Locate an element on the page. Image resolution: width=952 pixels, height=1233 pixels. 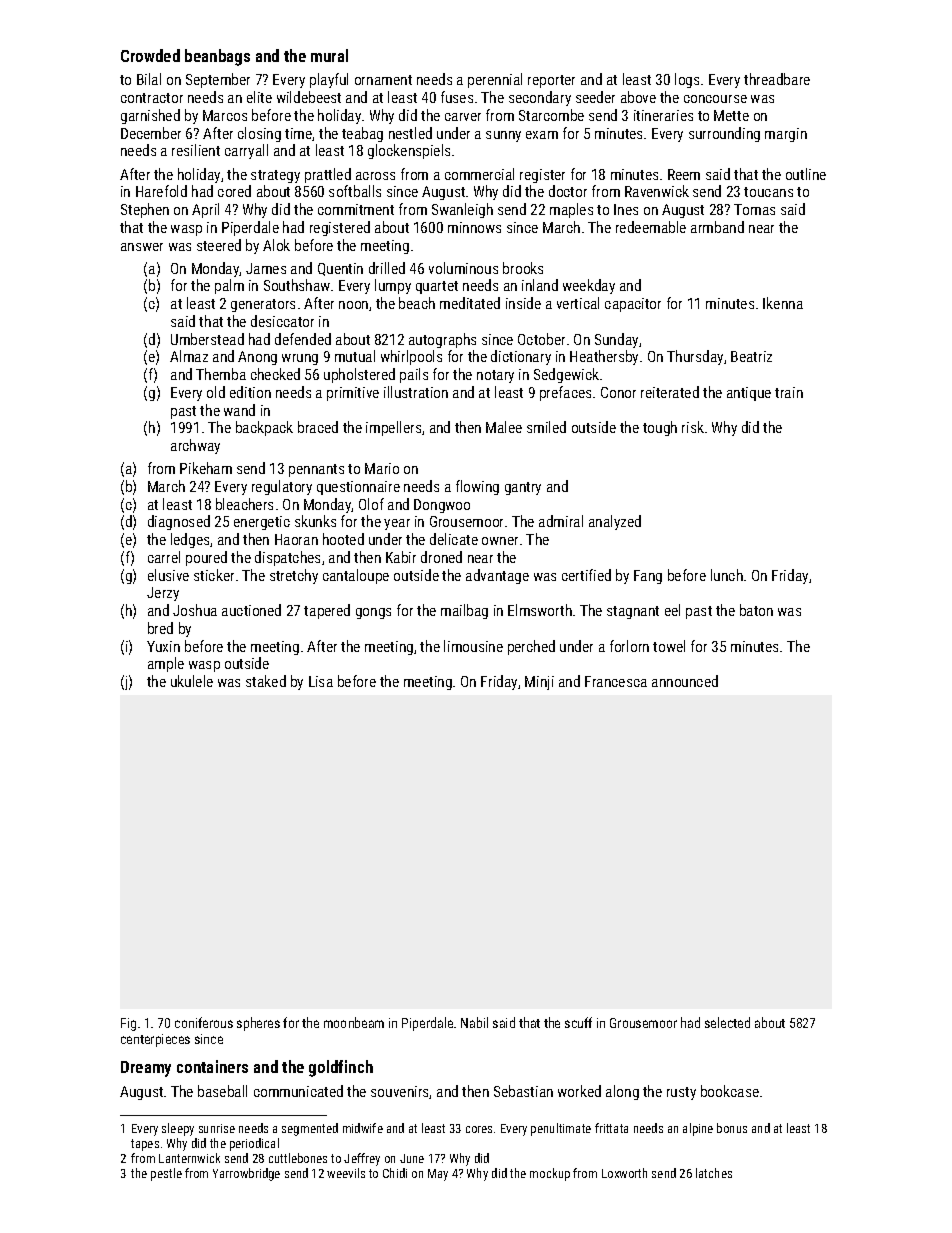
logs is located at coordinates (687, 80).
